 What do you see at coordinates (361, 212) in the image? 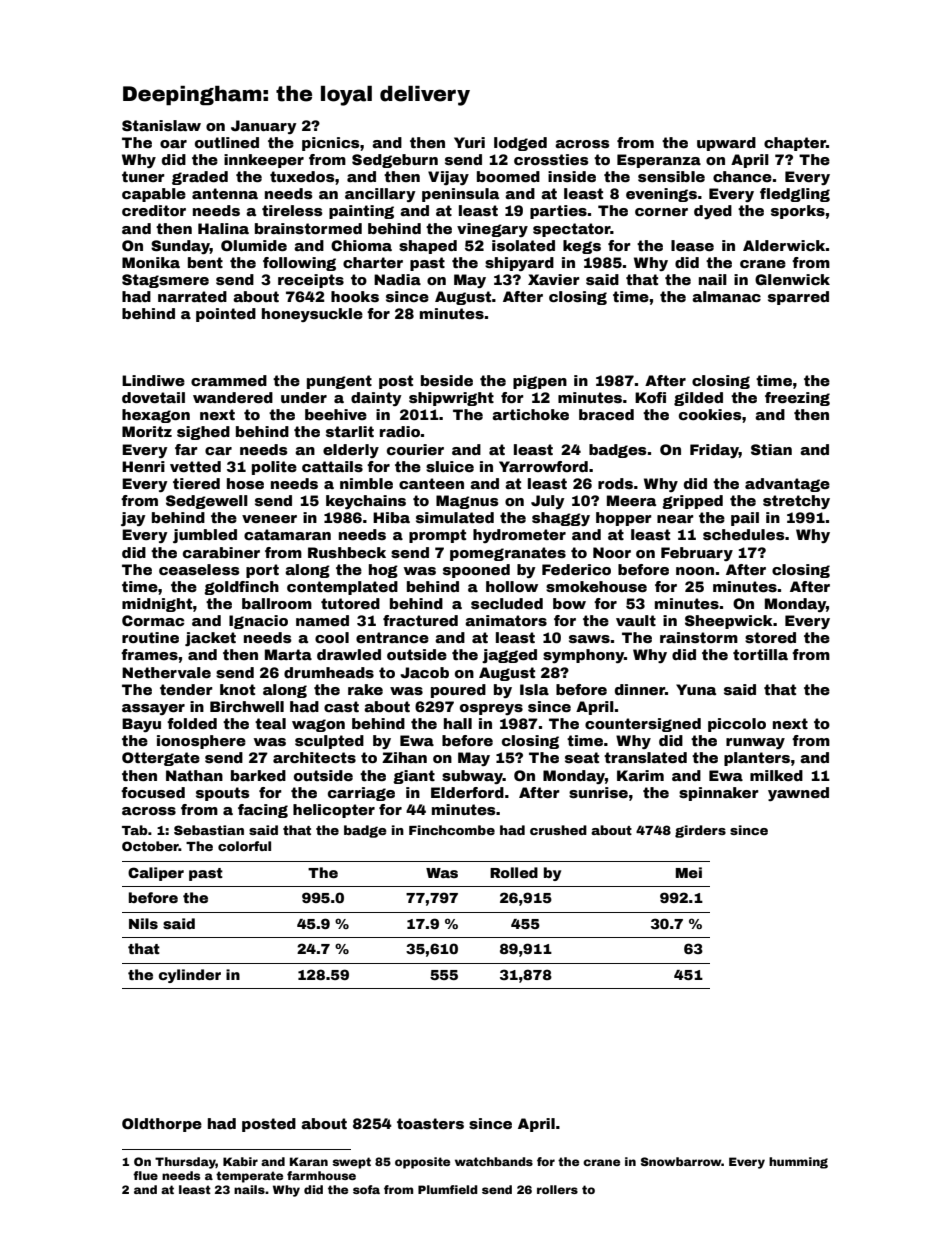
I see `painting` at bounding box center [361, 212].
